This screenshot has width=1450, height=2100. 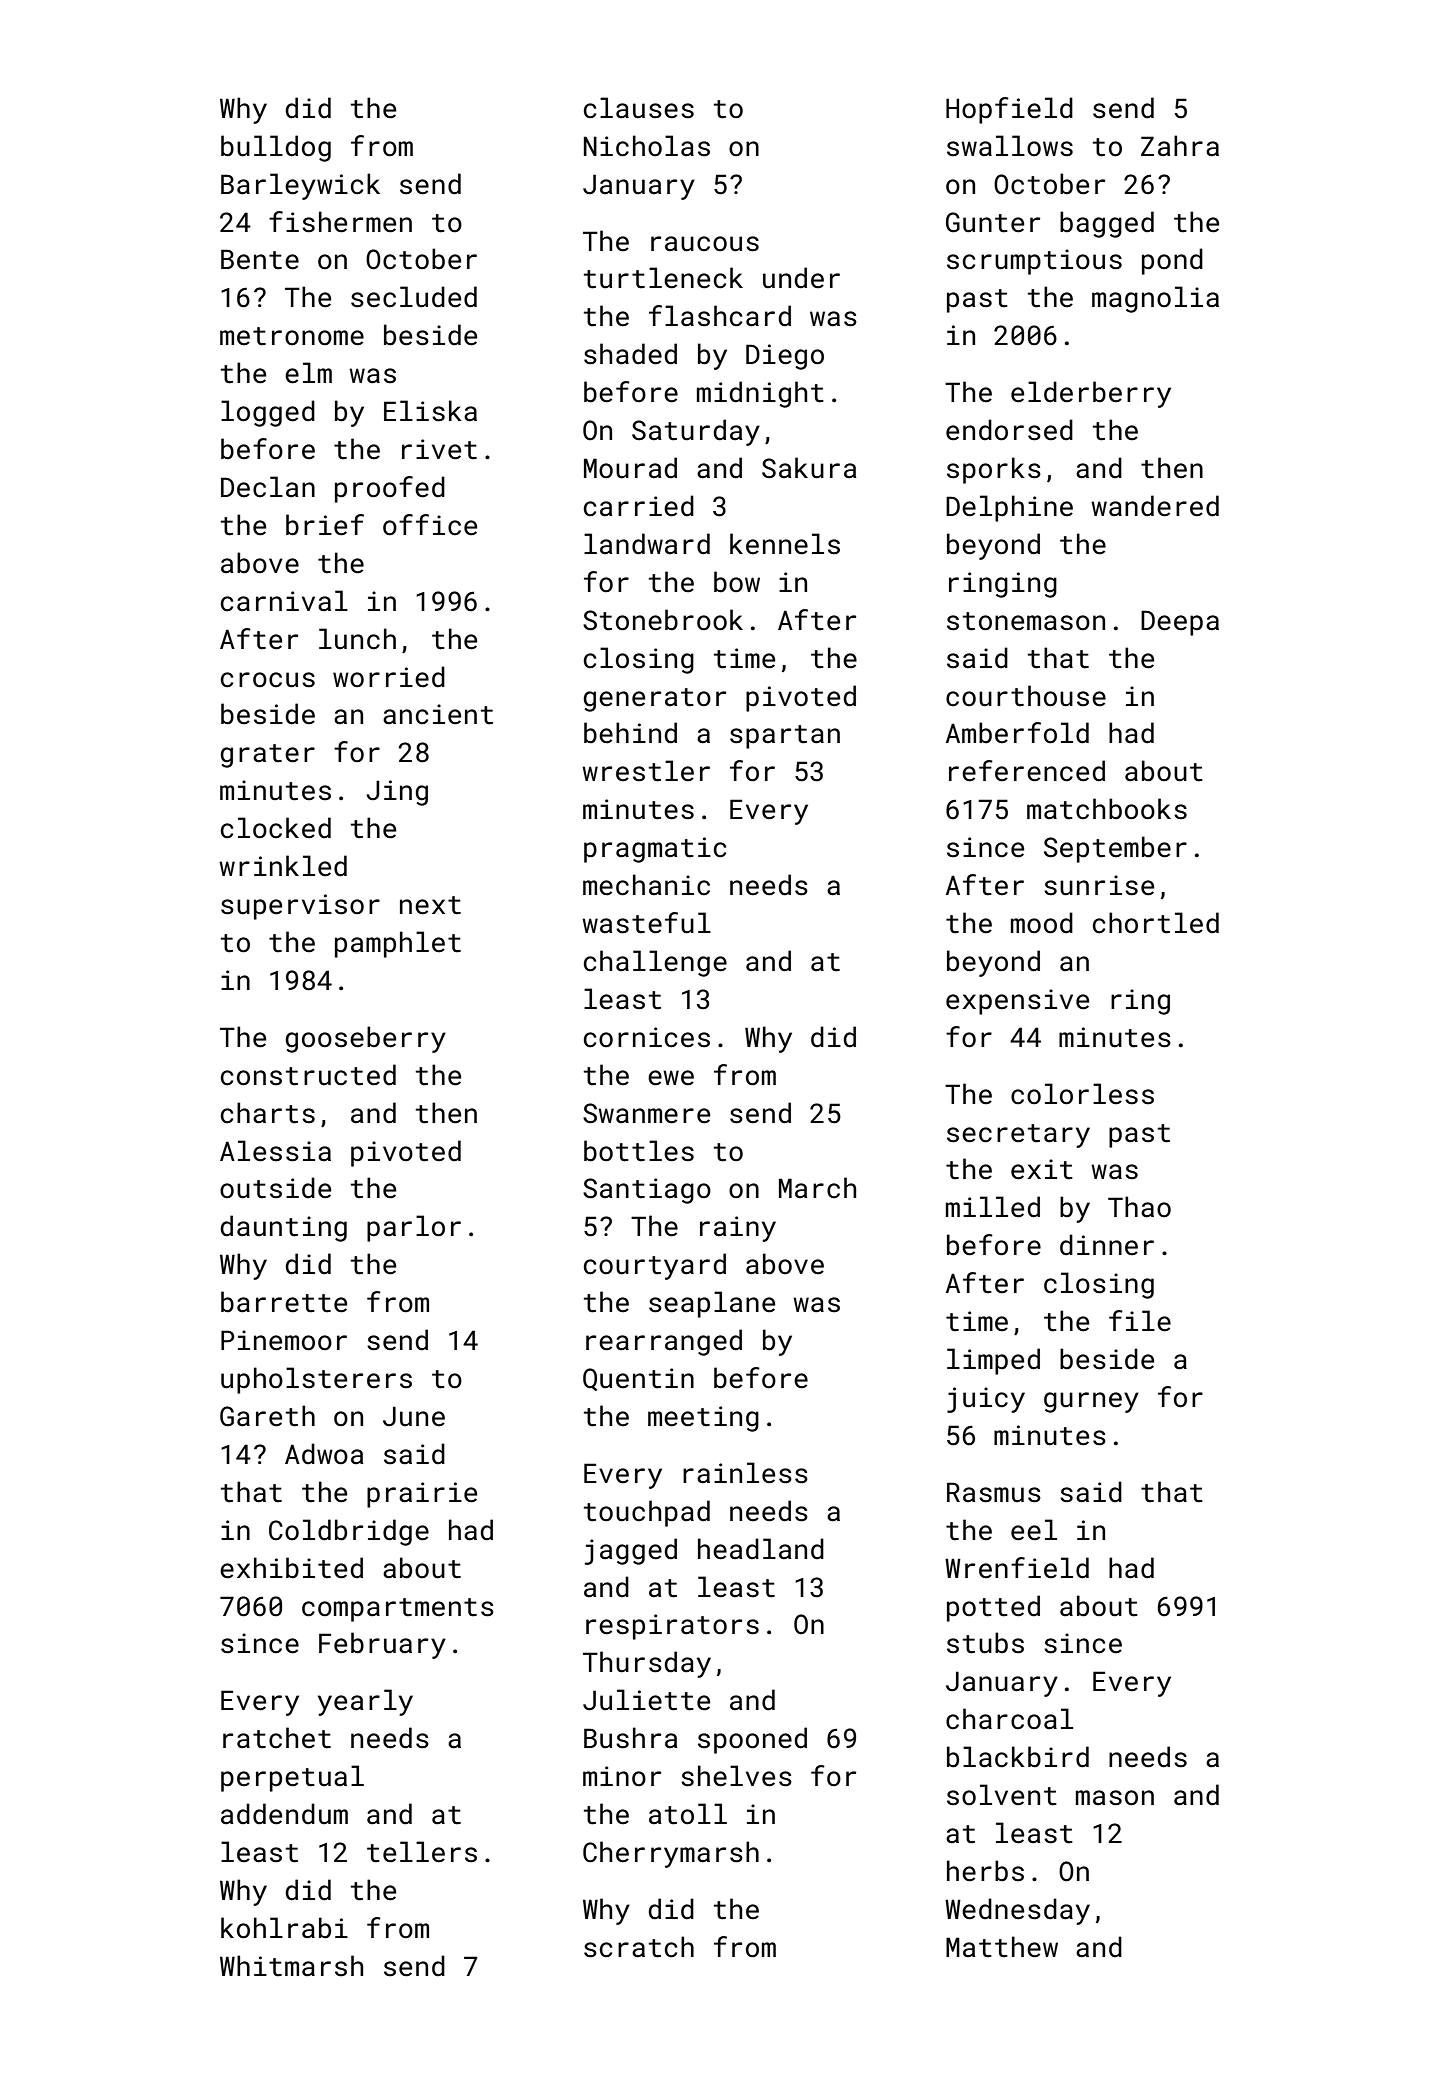 What do you see at coordinates (268, 680) in the screenshot?
I see `crocus` at bounding box center [268, 680].
